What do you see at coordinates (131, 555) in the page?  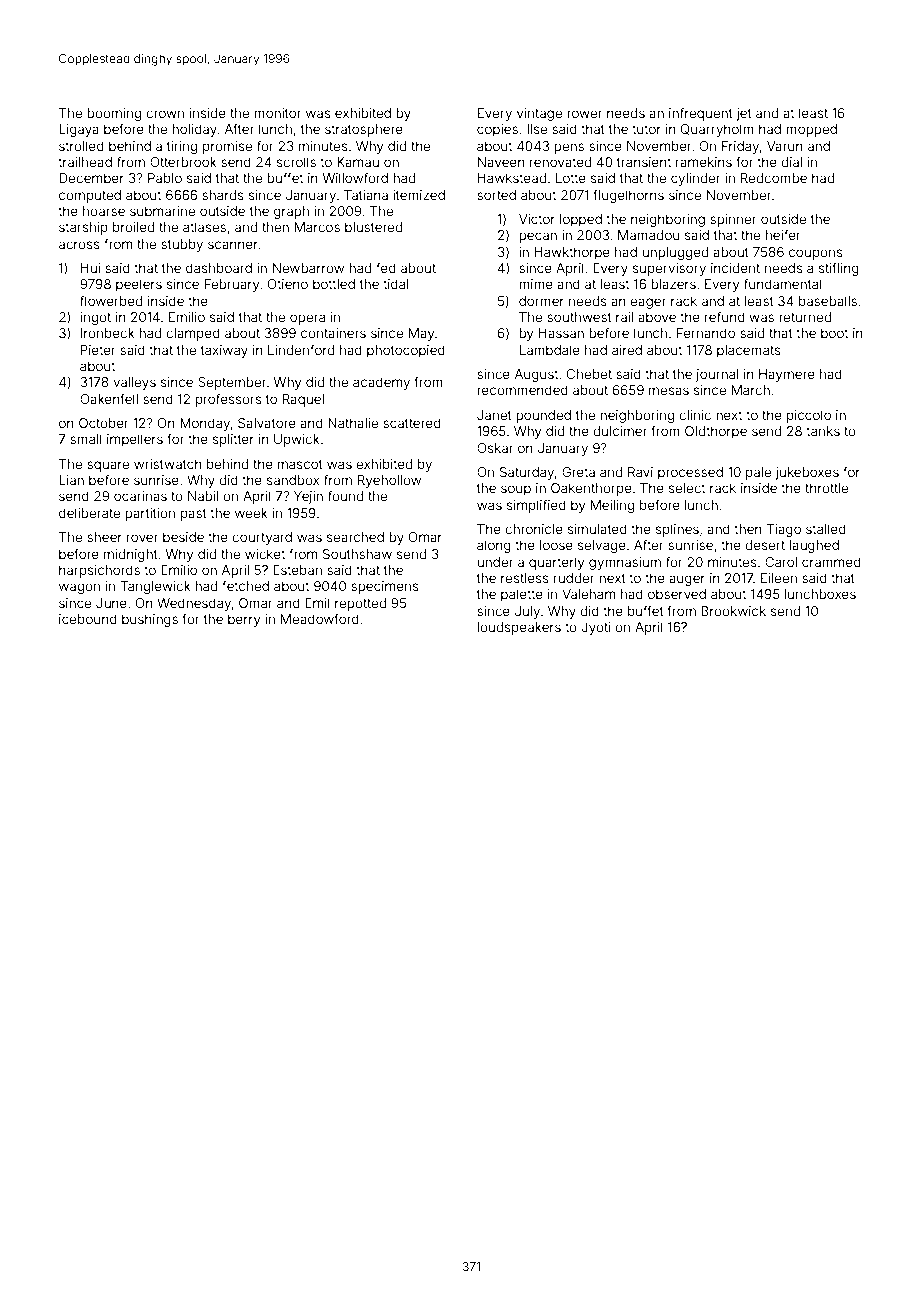 I see `midnight` at bounding box center [131, 555].
